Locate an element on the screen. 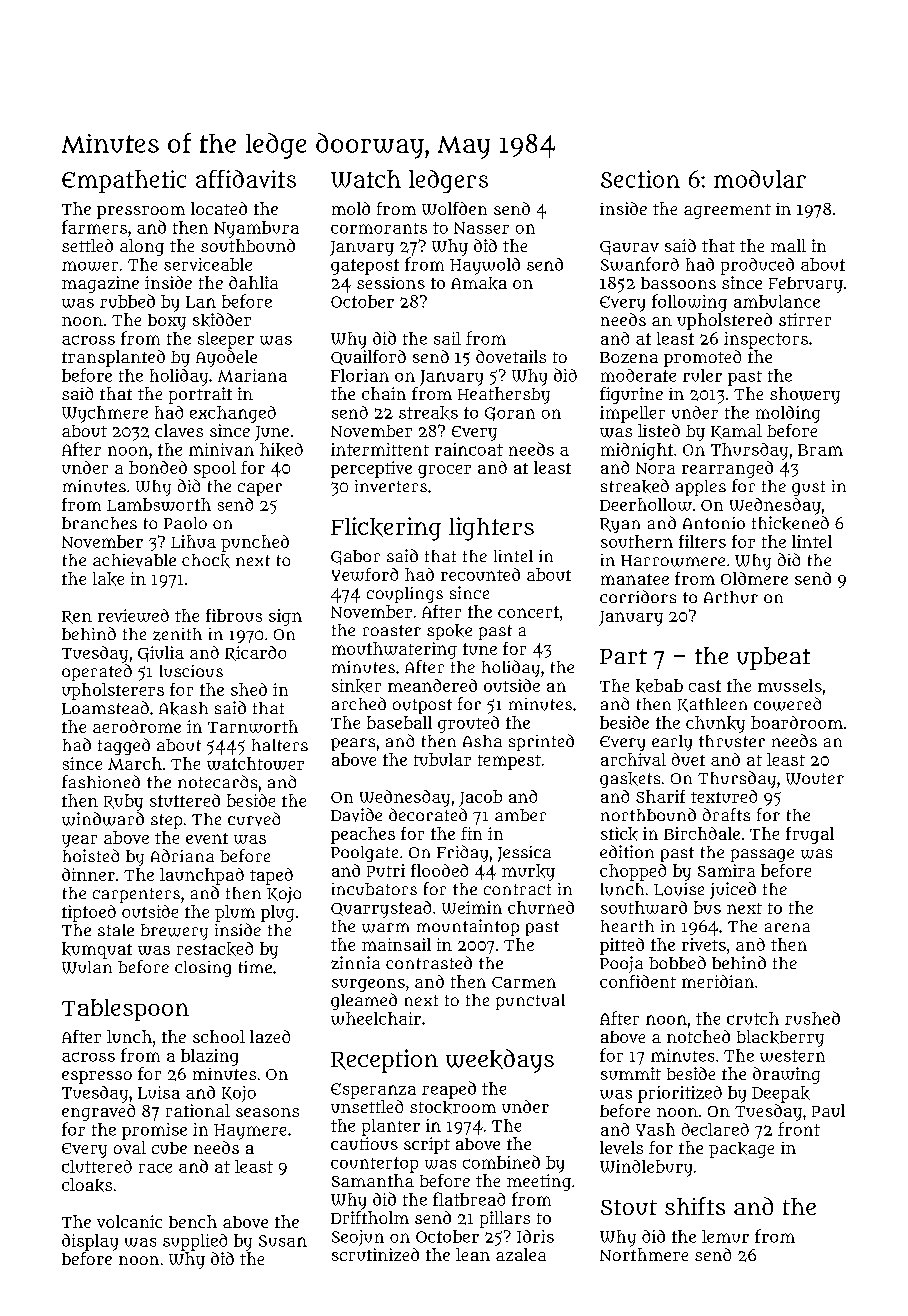 The height and width of the screenshot is (1316, 908). lean is located at coordinates (473, 1254).
